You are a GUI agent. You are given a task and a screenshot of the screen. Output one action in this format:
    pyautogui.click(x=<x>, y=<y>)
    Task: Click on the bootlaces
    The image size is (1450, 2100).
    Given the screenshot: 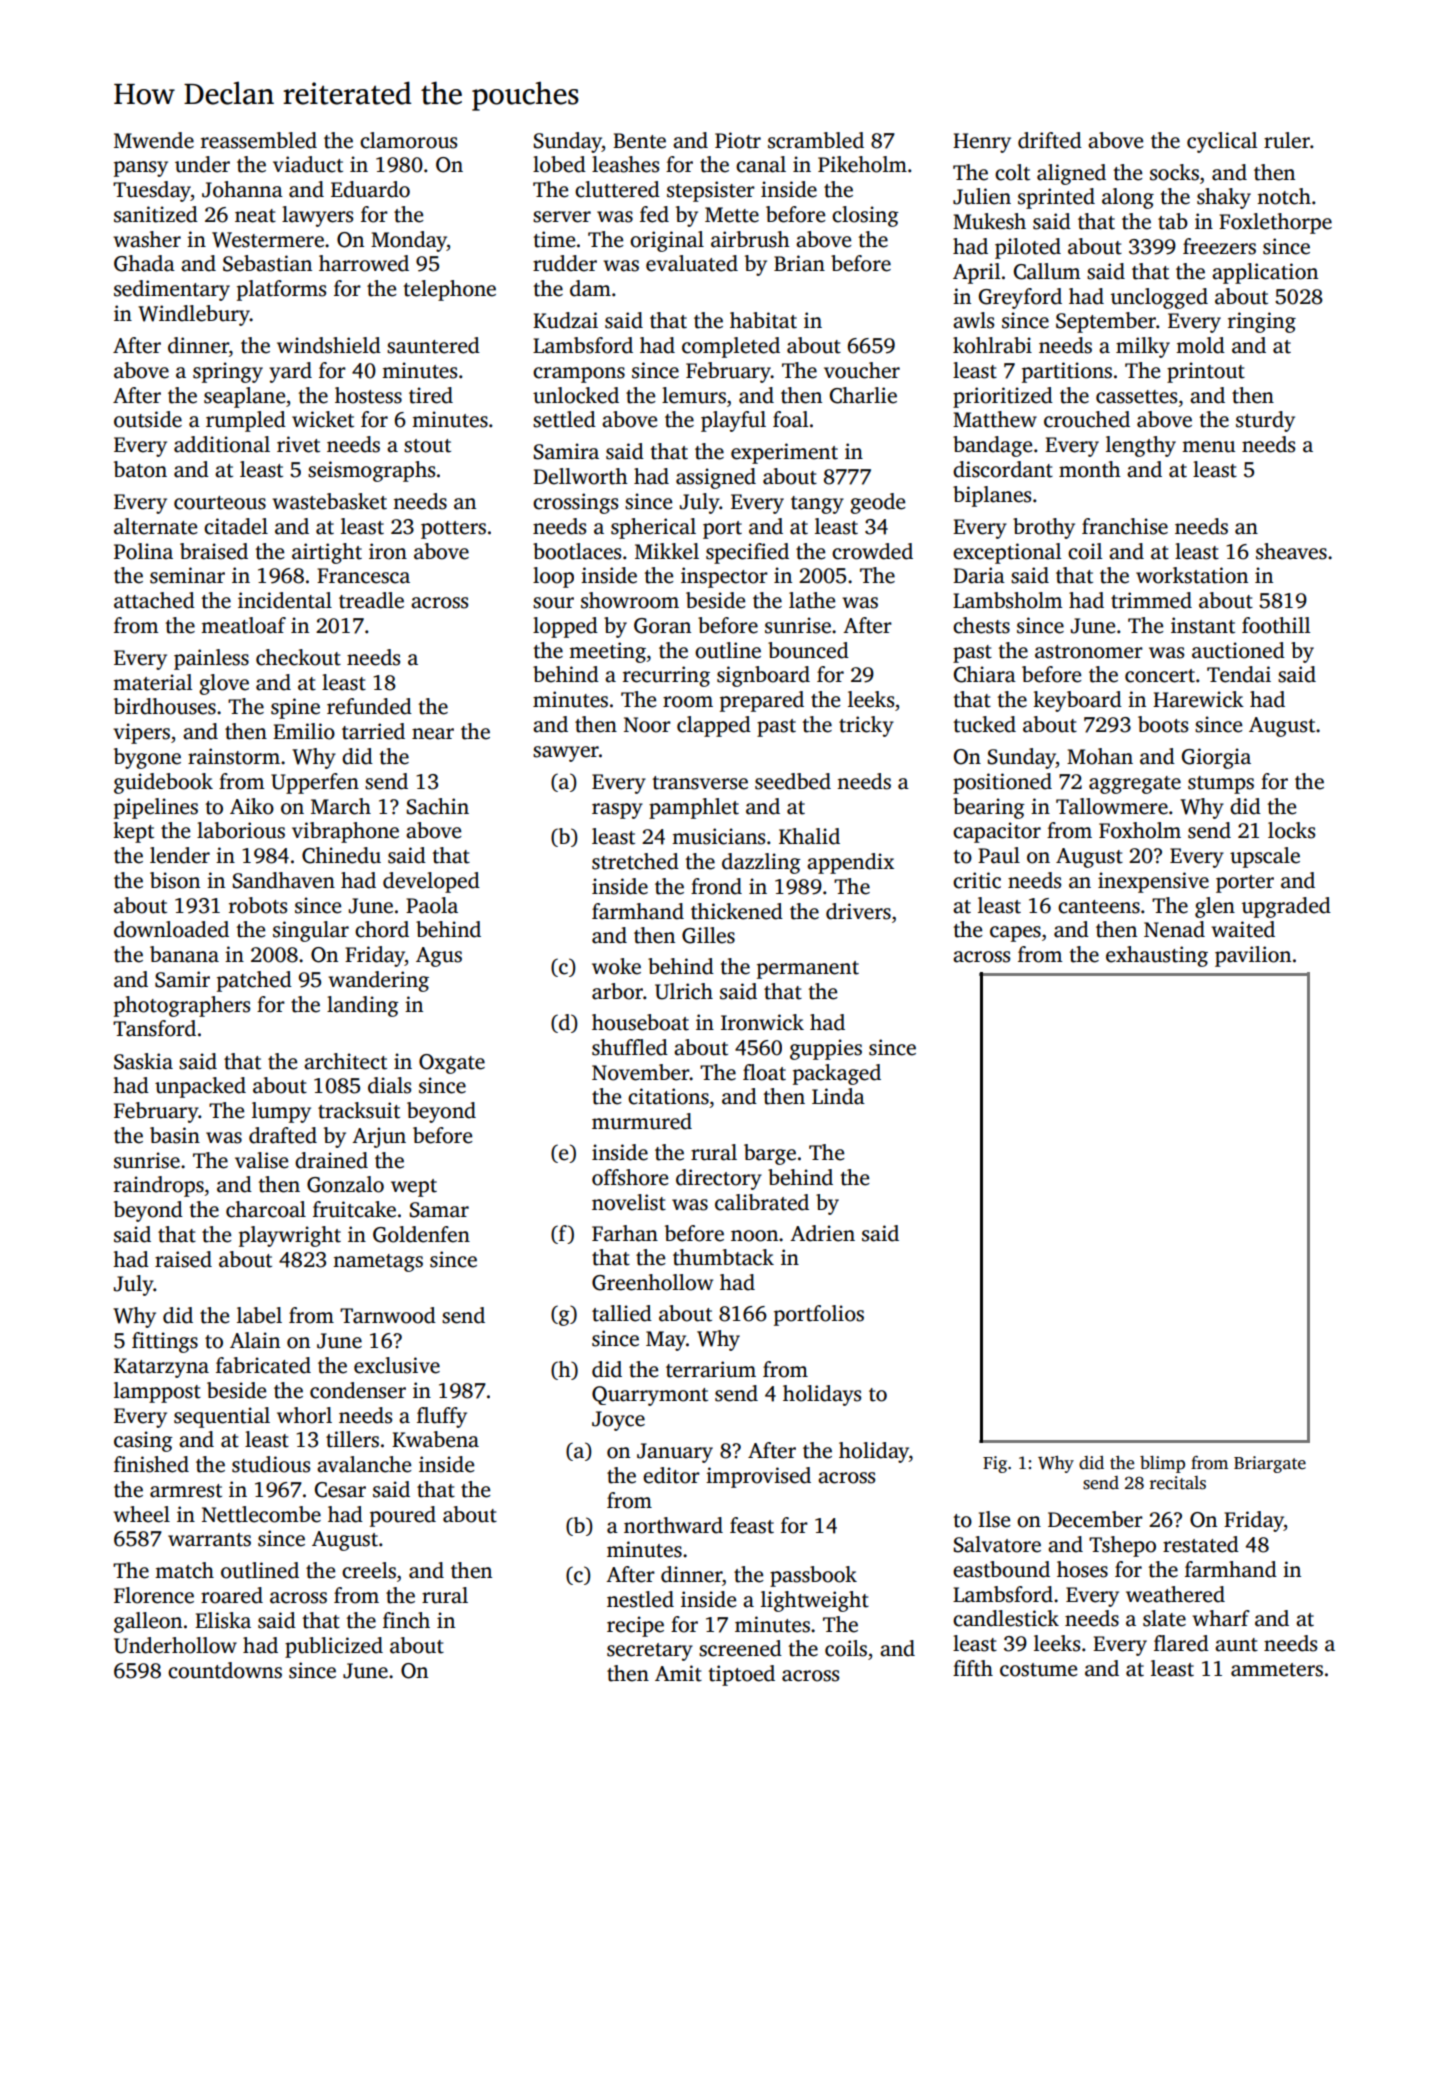 What is the action you would take?
    pyautogui.click(x=577, y=551)
